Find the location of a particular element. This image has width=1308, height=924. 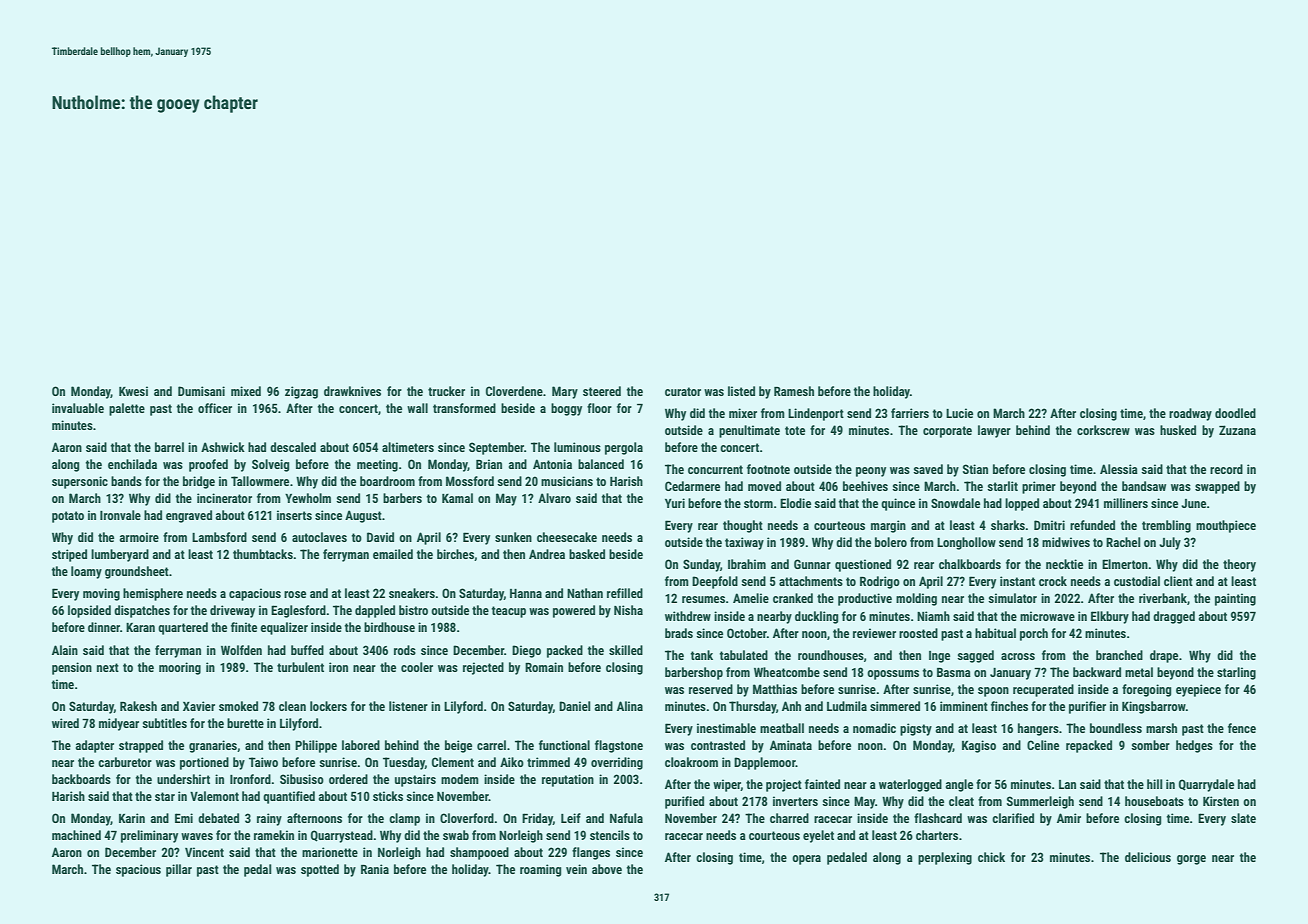

spotted is located at coordinates (320, 870).
